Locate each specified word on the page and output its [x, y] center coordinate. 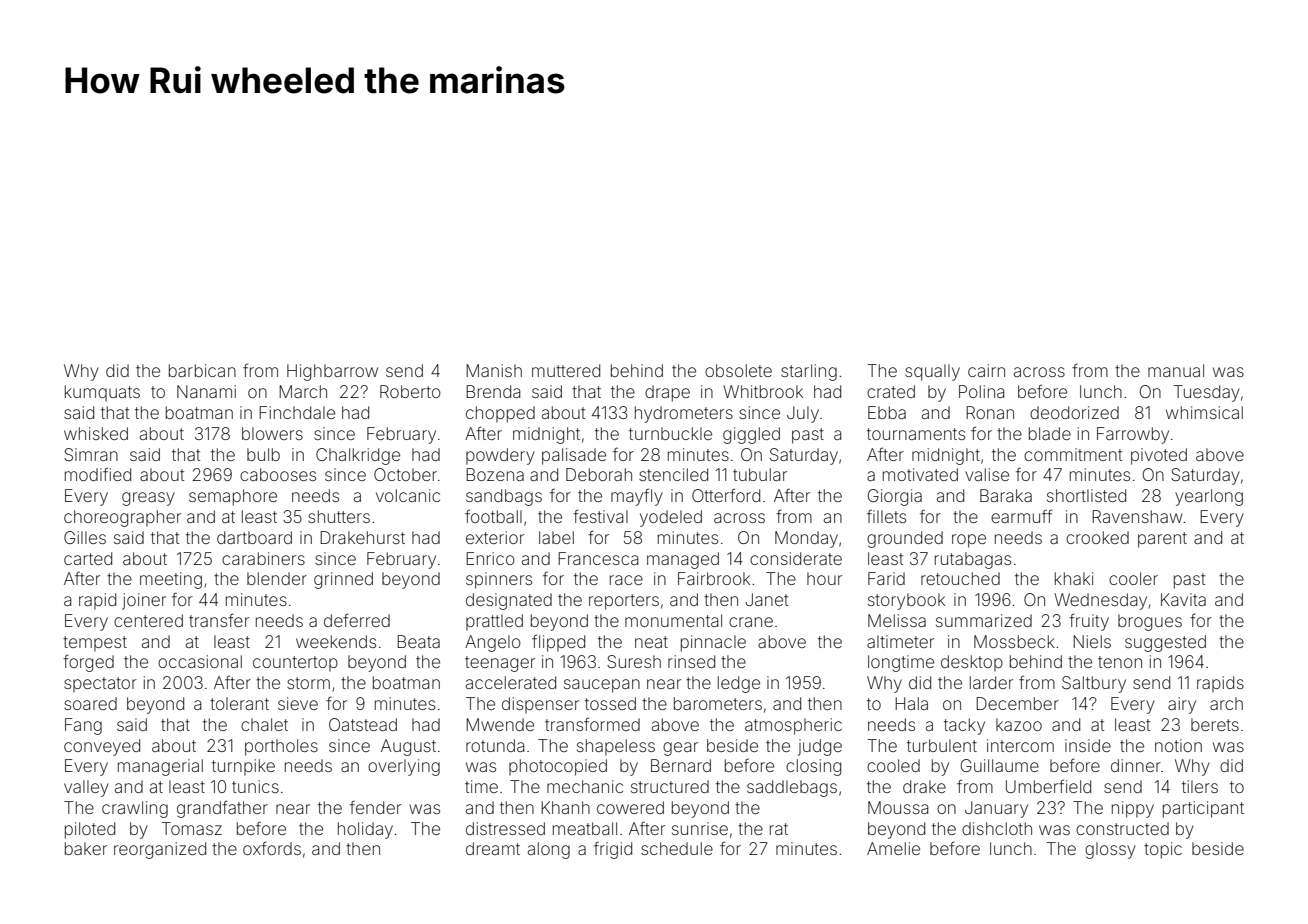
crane [751, 622]
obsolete [738, 370]
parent [1162, 540]
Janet [767, 599]
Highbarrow [332, 372]
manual [1176, 370]
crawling [135, 809]
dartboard [254, 537]
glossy [1110, 850]
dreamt [493, 848]
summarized [984, 620]
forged [88, 663]
